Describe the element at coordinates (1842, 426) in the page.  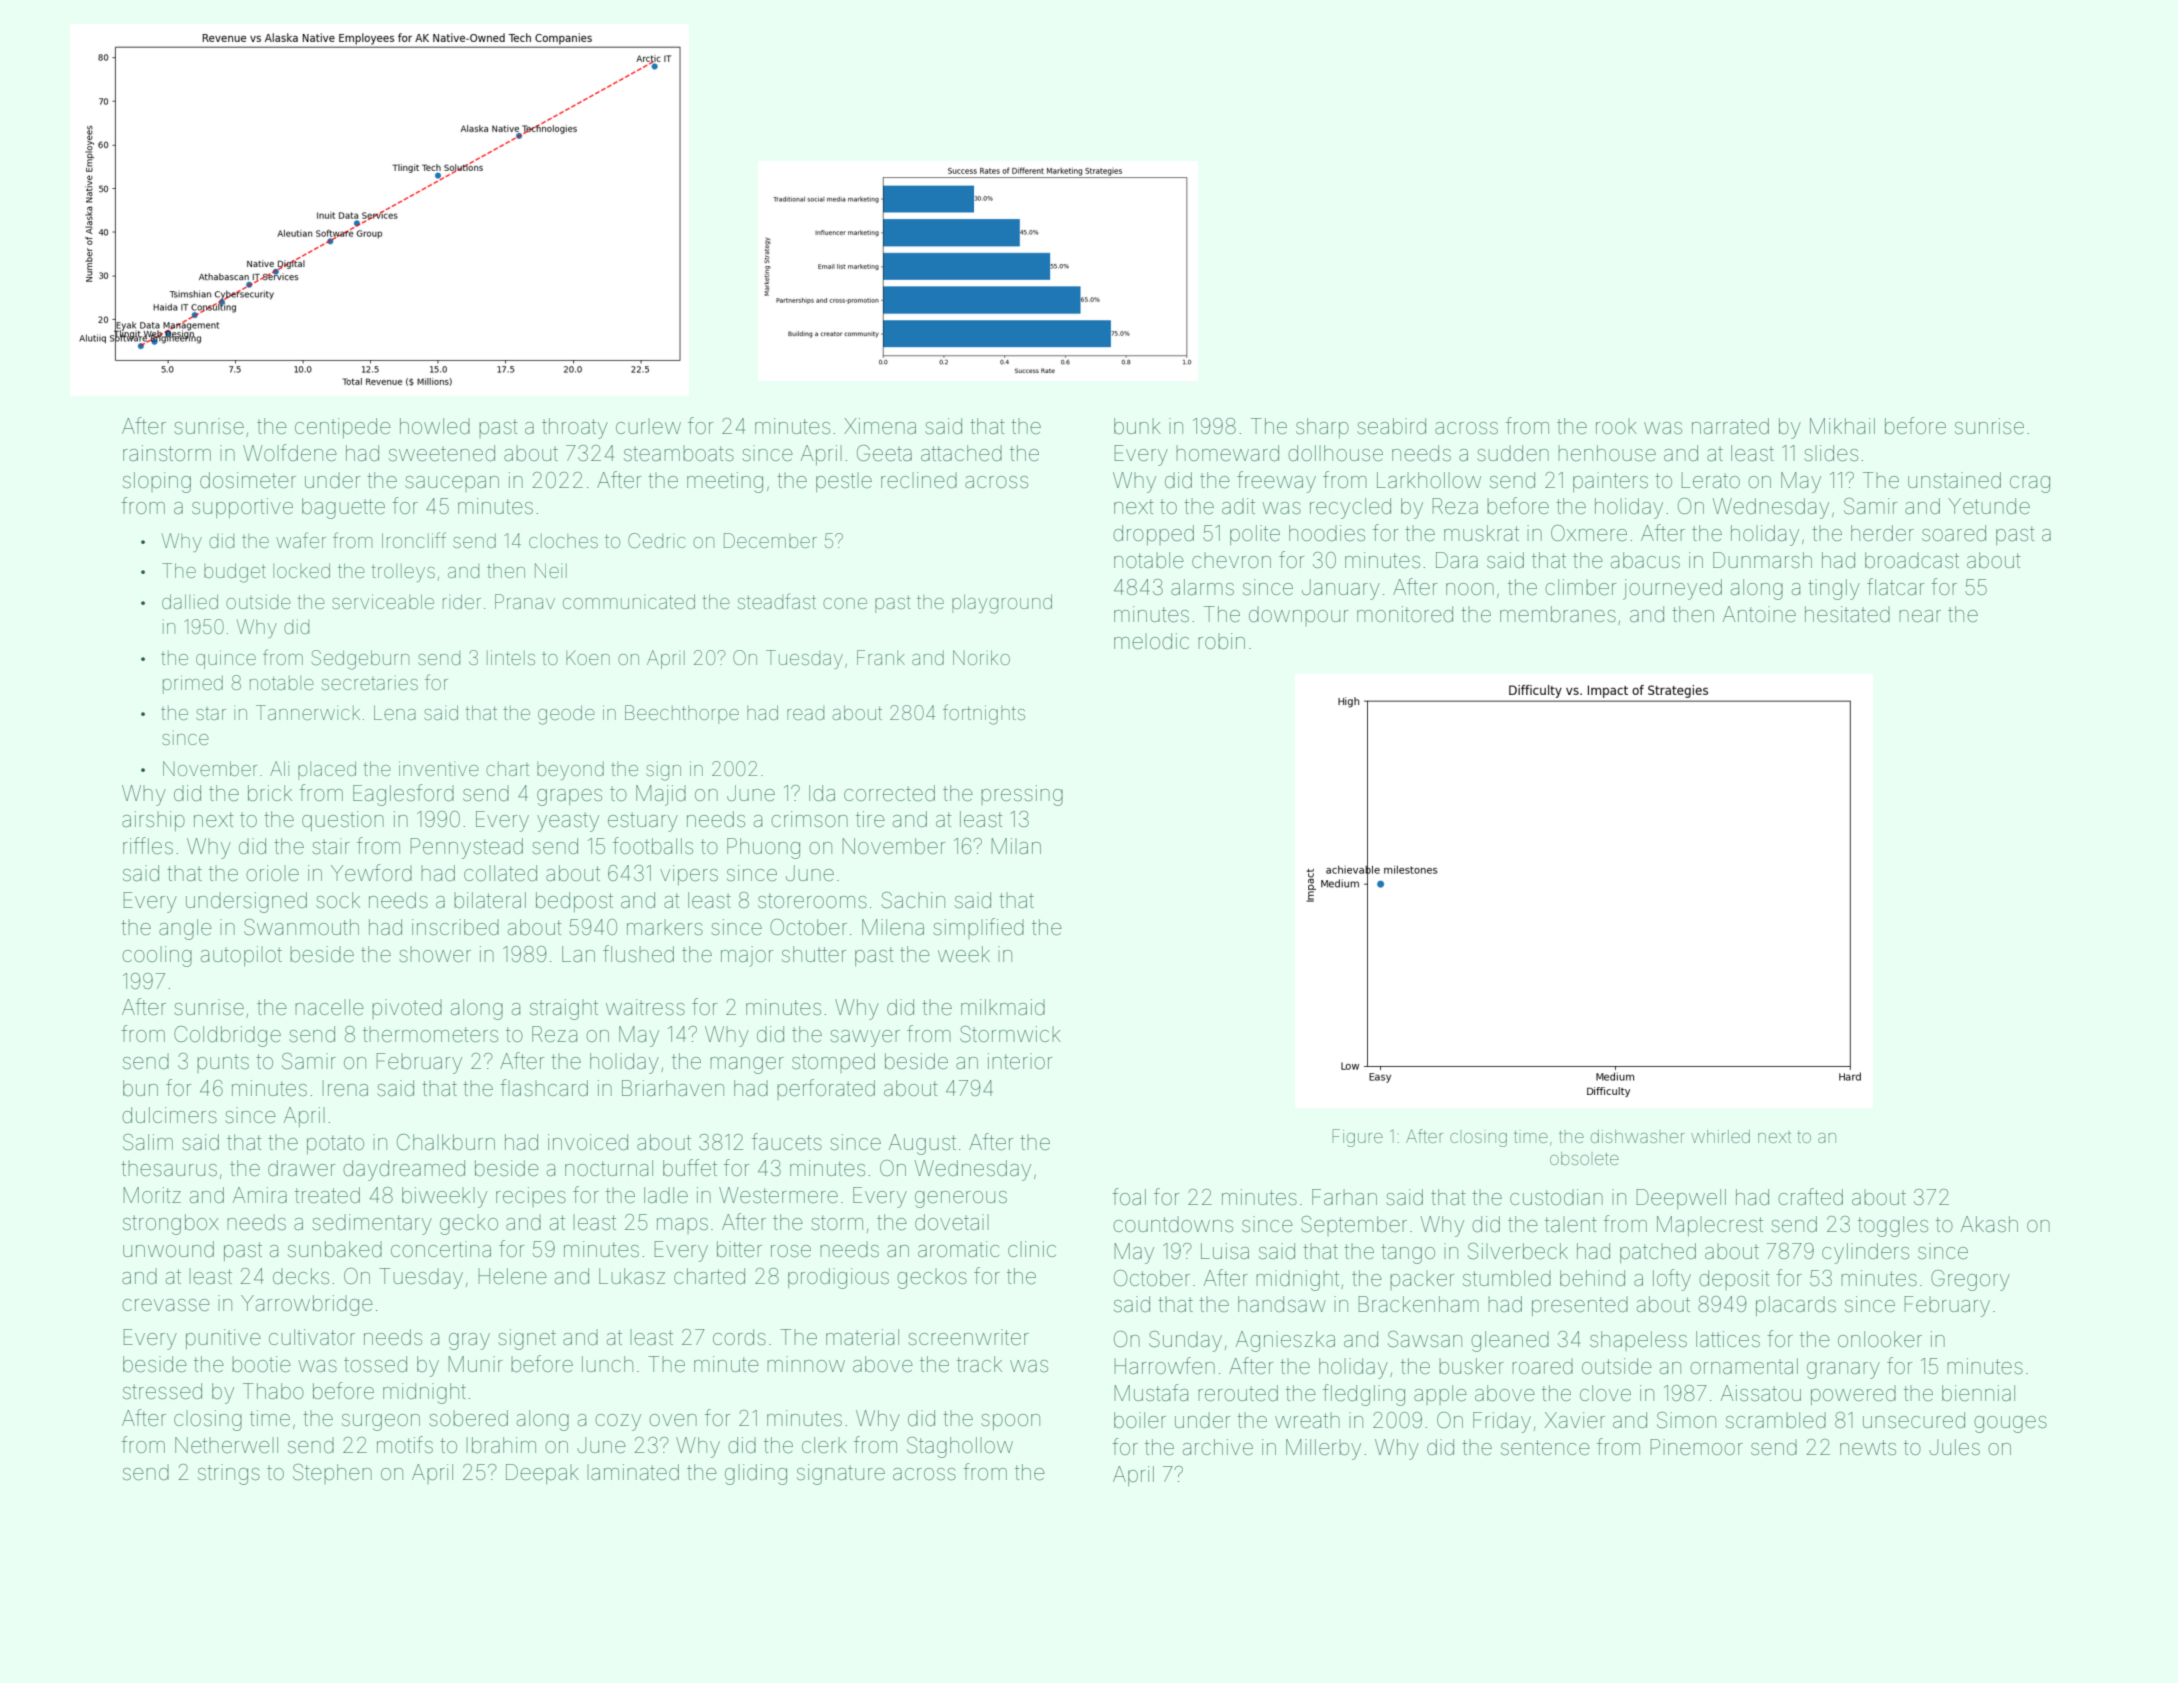
I see `Mikhail` at that location.
